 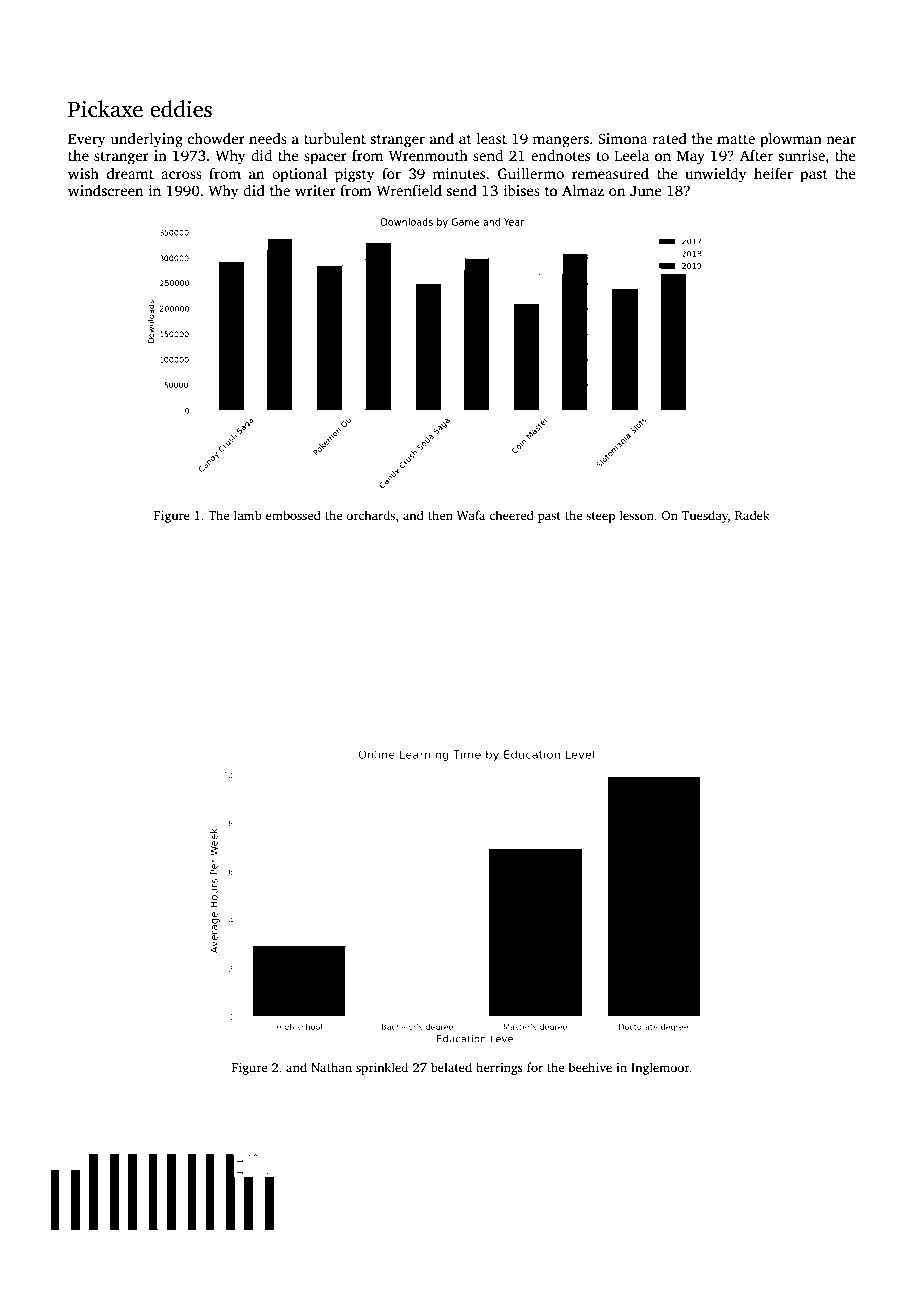 What do you see at coordinates (660, 1068) in the document?
I see `Inglemoor` at bounding box center [660, 1068].
